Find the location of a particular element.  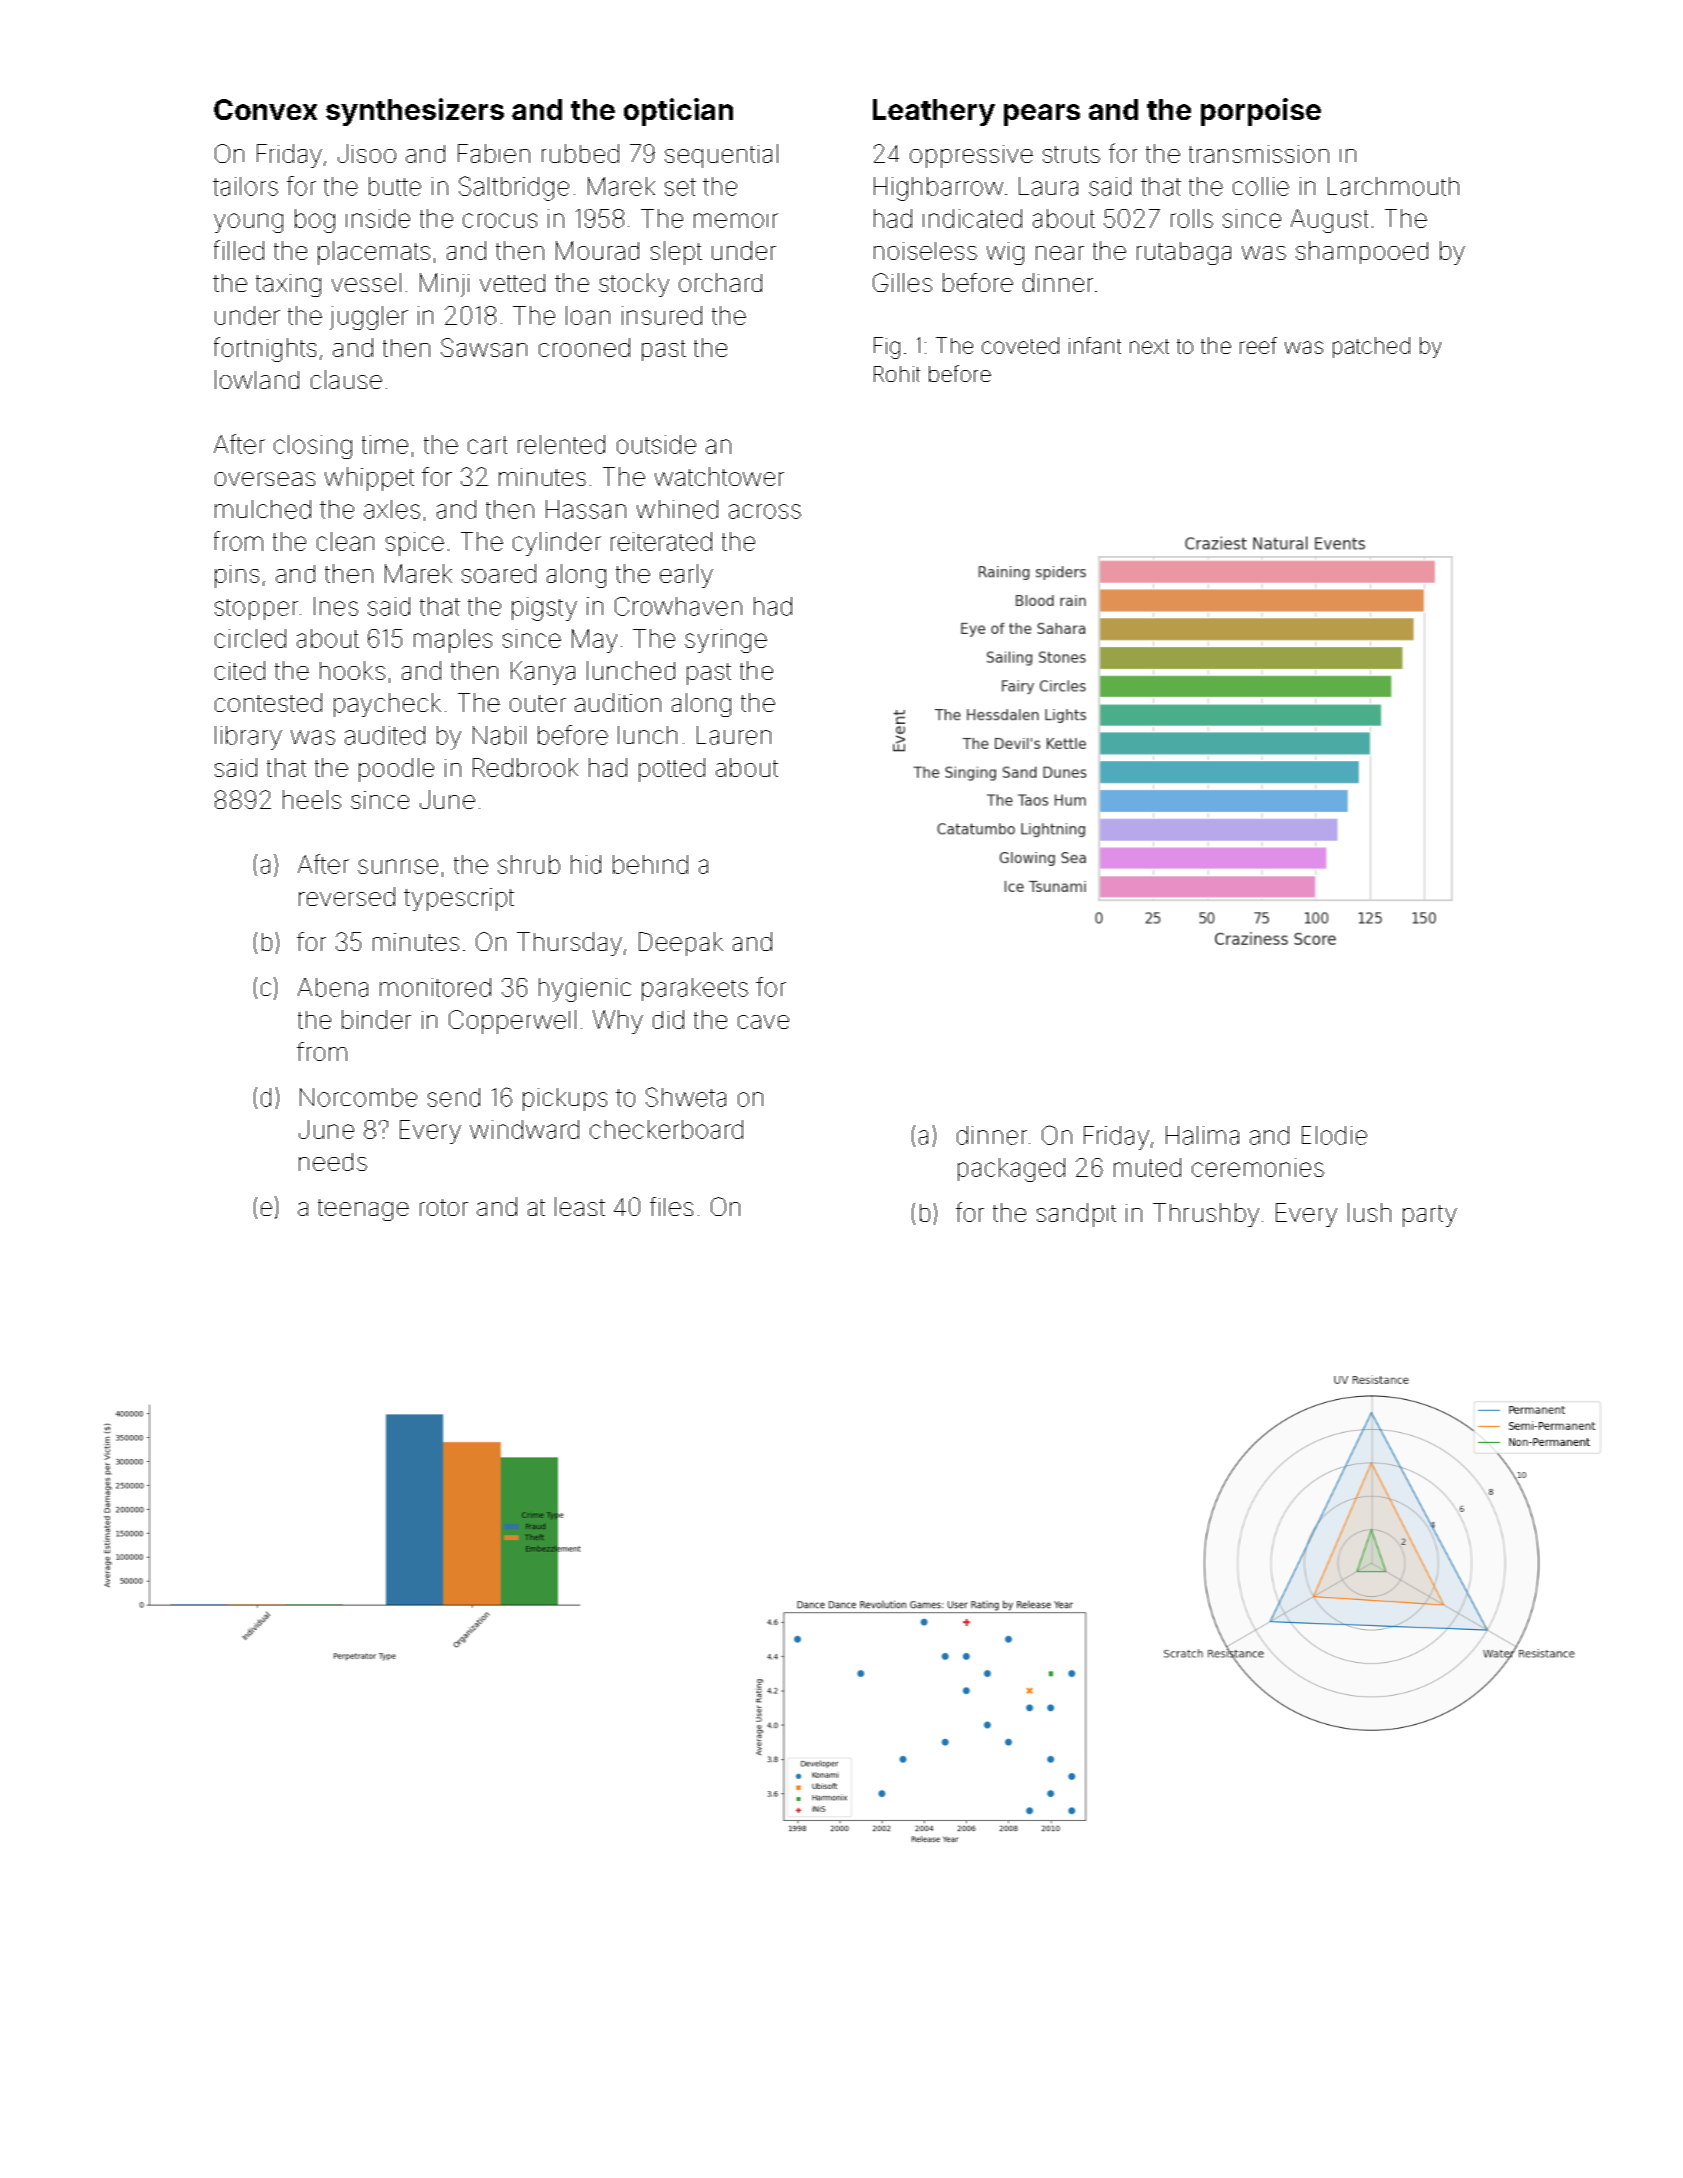

Convex is located at coordinates (265, 109).
